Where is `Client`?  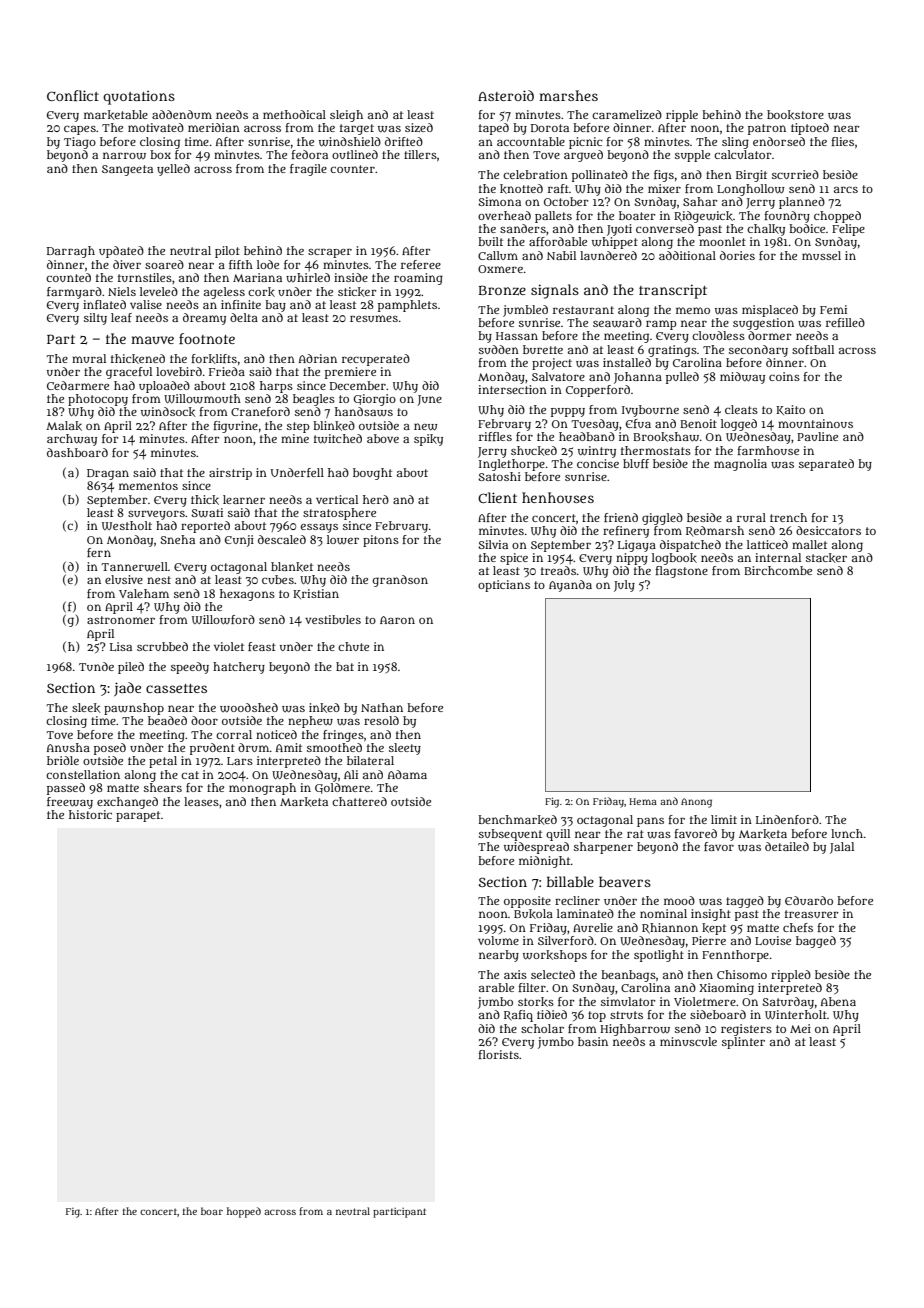 Client is located at coordinates (497, 497).
